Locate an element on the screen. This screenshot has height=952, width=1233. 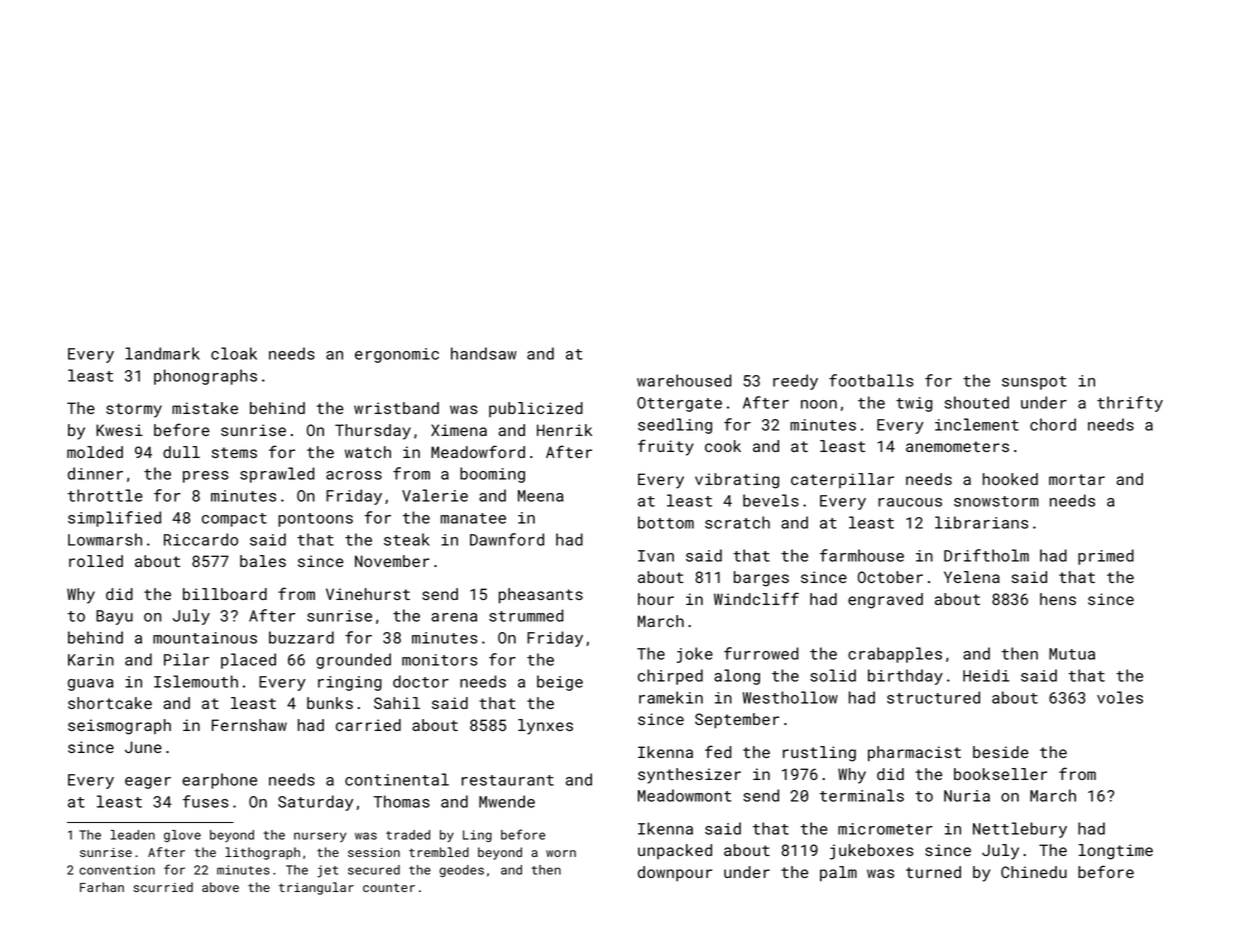
mortar is located at coordinates (1077, 479).
